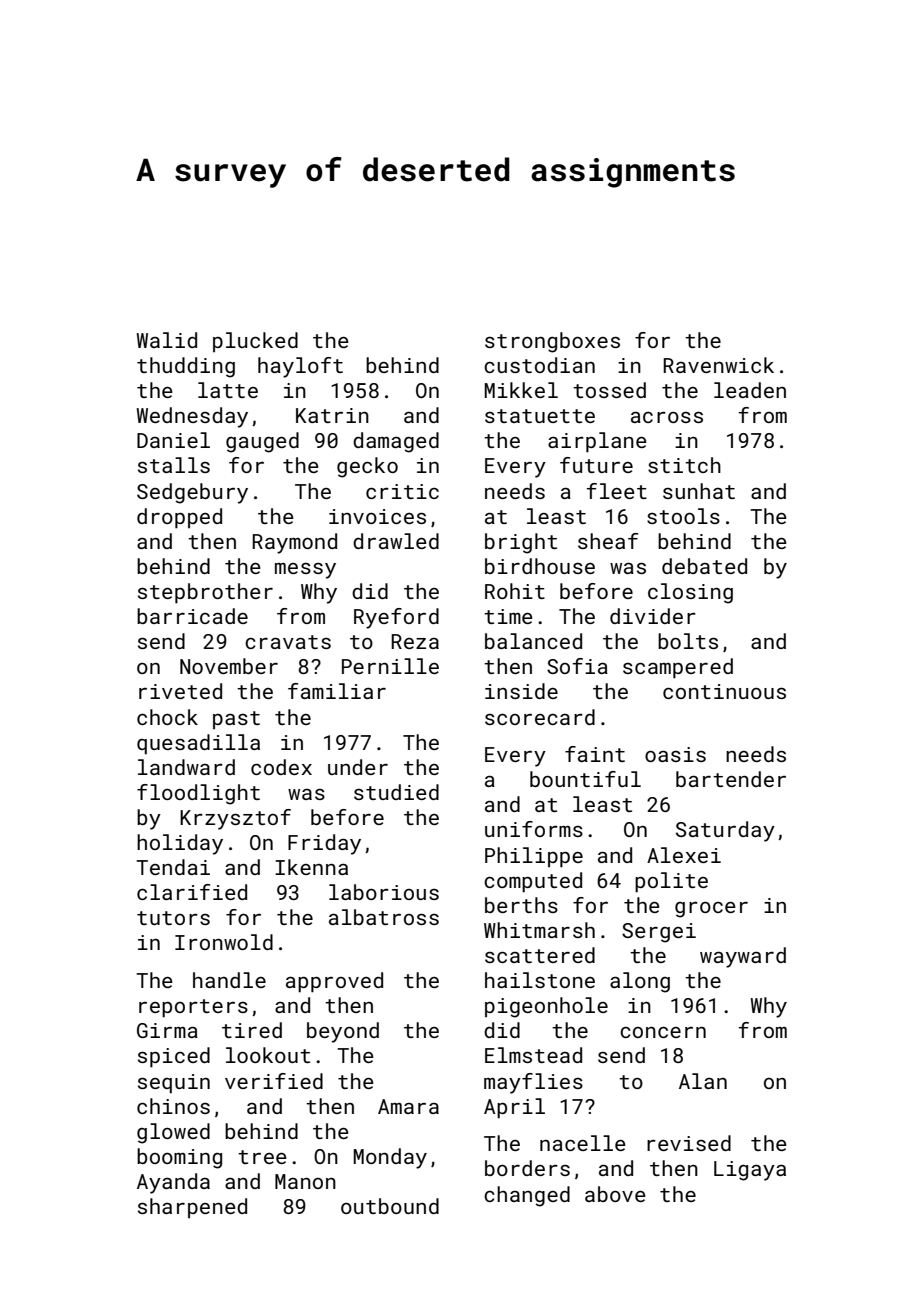  I want to click on Ravenwick, so click(718, 365).
